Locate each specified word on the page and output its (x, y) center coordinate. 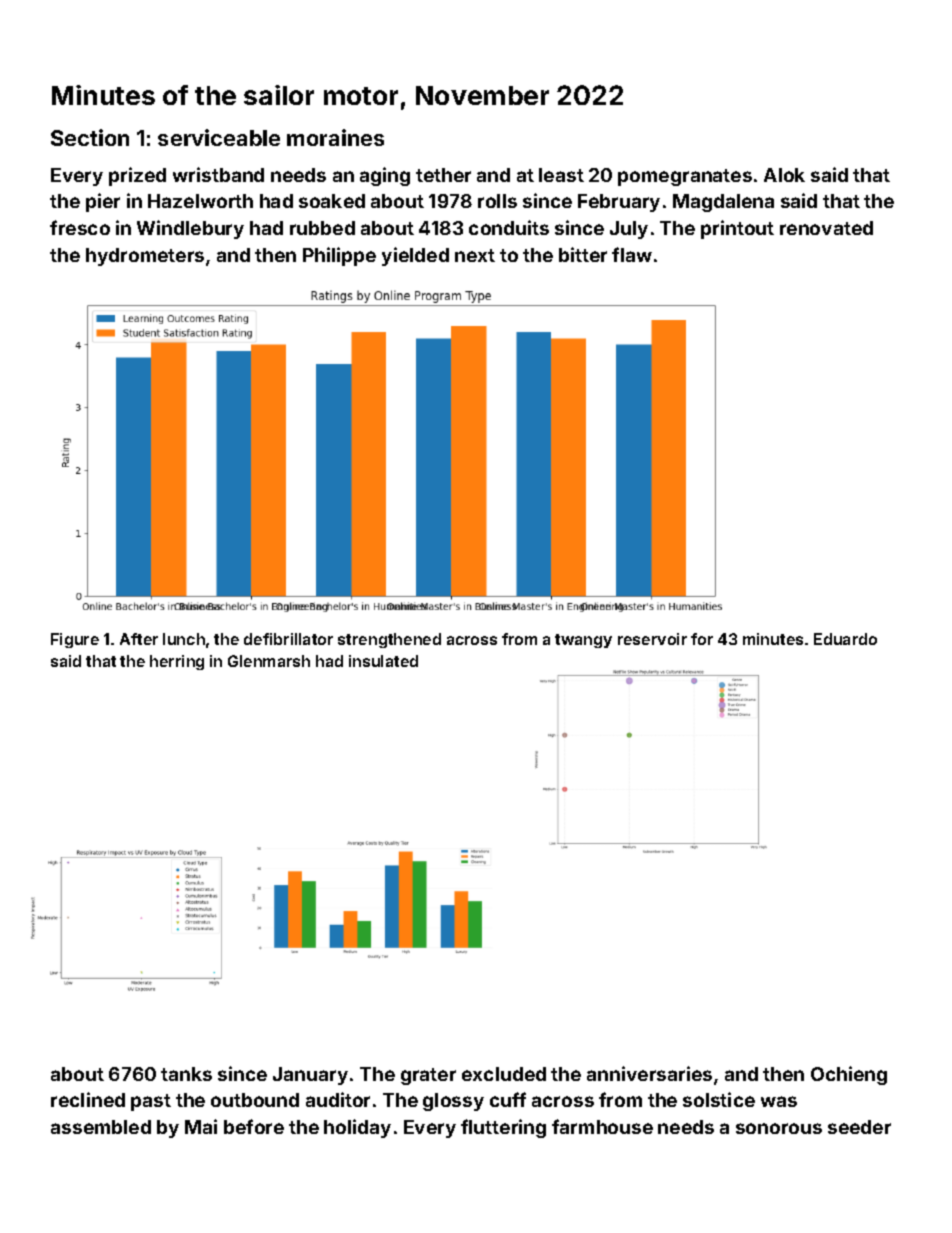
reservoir (652, 639)
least (561, 175)
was (779, 1101)
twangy (583, 641)
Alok (784, 175)
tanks (186, 1074)
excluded (504, 1074)
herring (177, 662)
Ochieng (849, 1075)
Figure (75, 640)
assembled (101, 1127)
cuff (508, 1099)
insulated (383, 661)
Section (90, 137)
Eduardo (845, 639)
